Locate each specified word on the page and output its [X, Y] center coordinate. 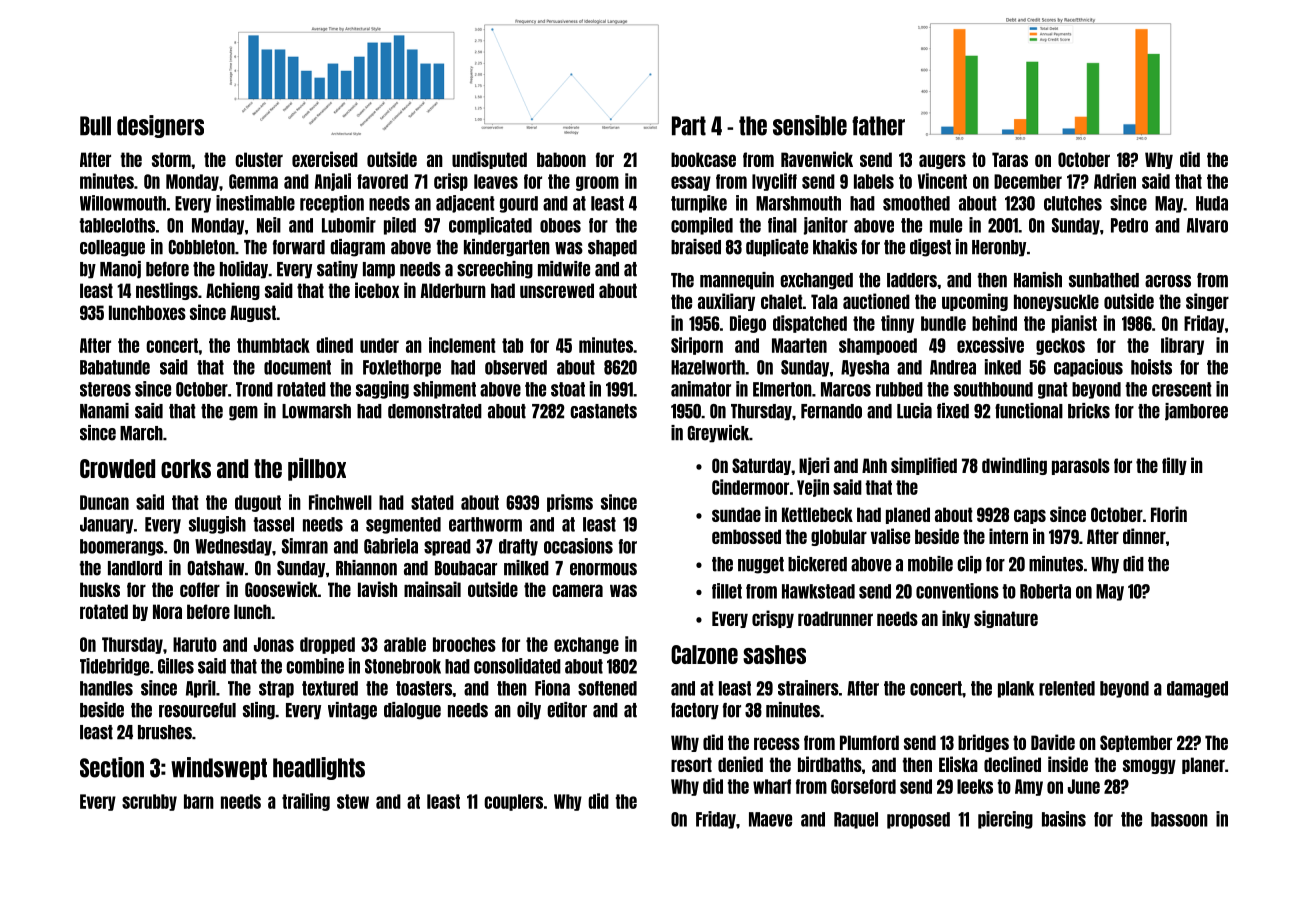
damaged [1197, 689]
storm [171, 159]
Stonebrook [403, 666]
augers [942, 161]
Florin [1169, 514]
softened [607, 688]
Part [689, 126]
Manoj [120, 270]
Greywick [718, 434]
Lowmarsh [316, 411]
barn [199, 801]
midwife [564, 269]
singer [1207, 302]
